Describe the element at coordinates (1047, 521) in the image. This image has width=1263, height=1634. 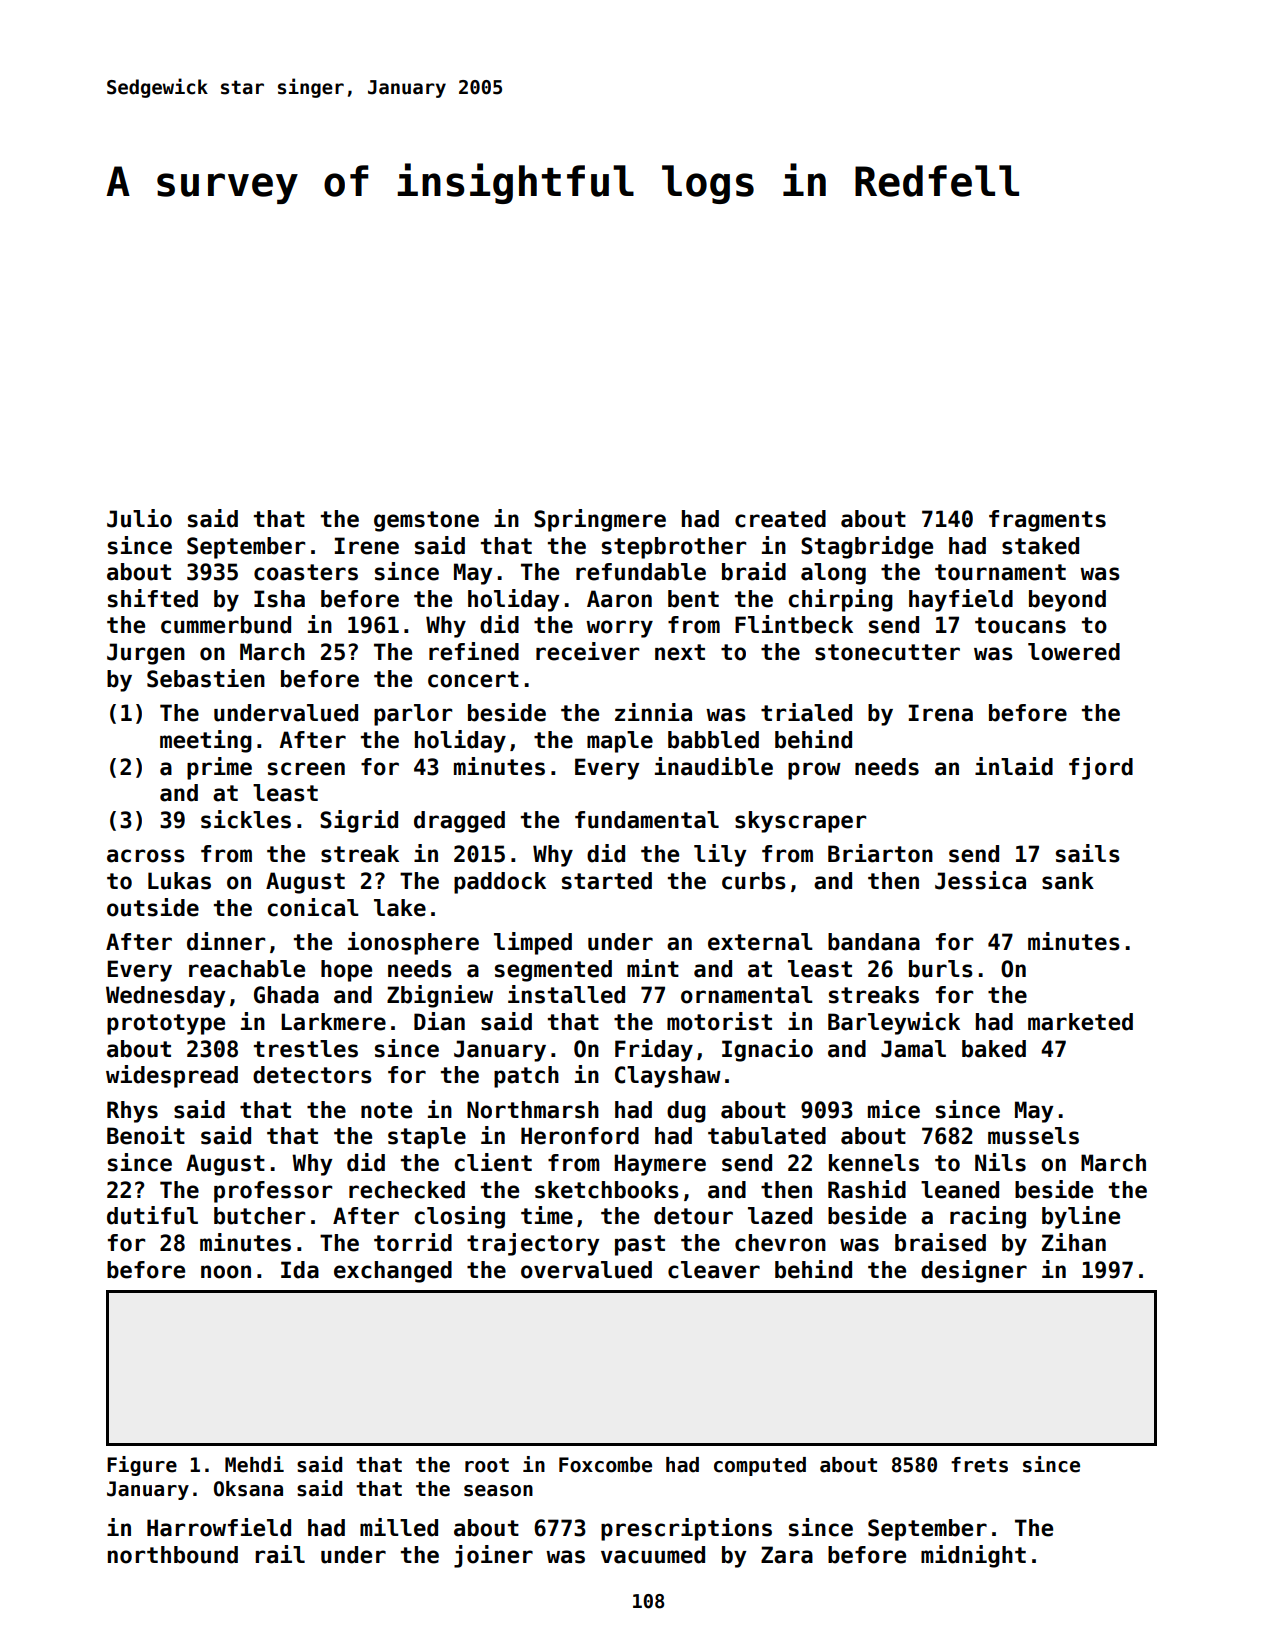
I see `fragments` at that location.
